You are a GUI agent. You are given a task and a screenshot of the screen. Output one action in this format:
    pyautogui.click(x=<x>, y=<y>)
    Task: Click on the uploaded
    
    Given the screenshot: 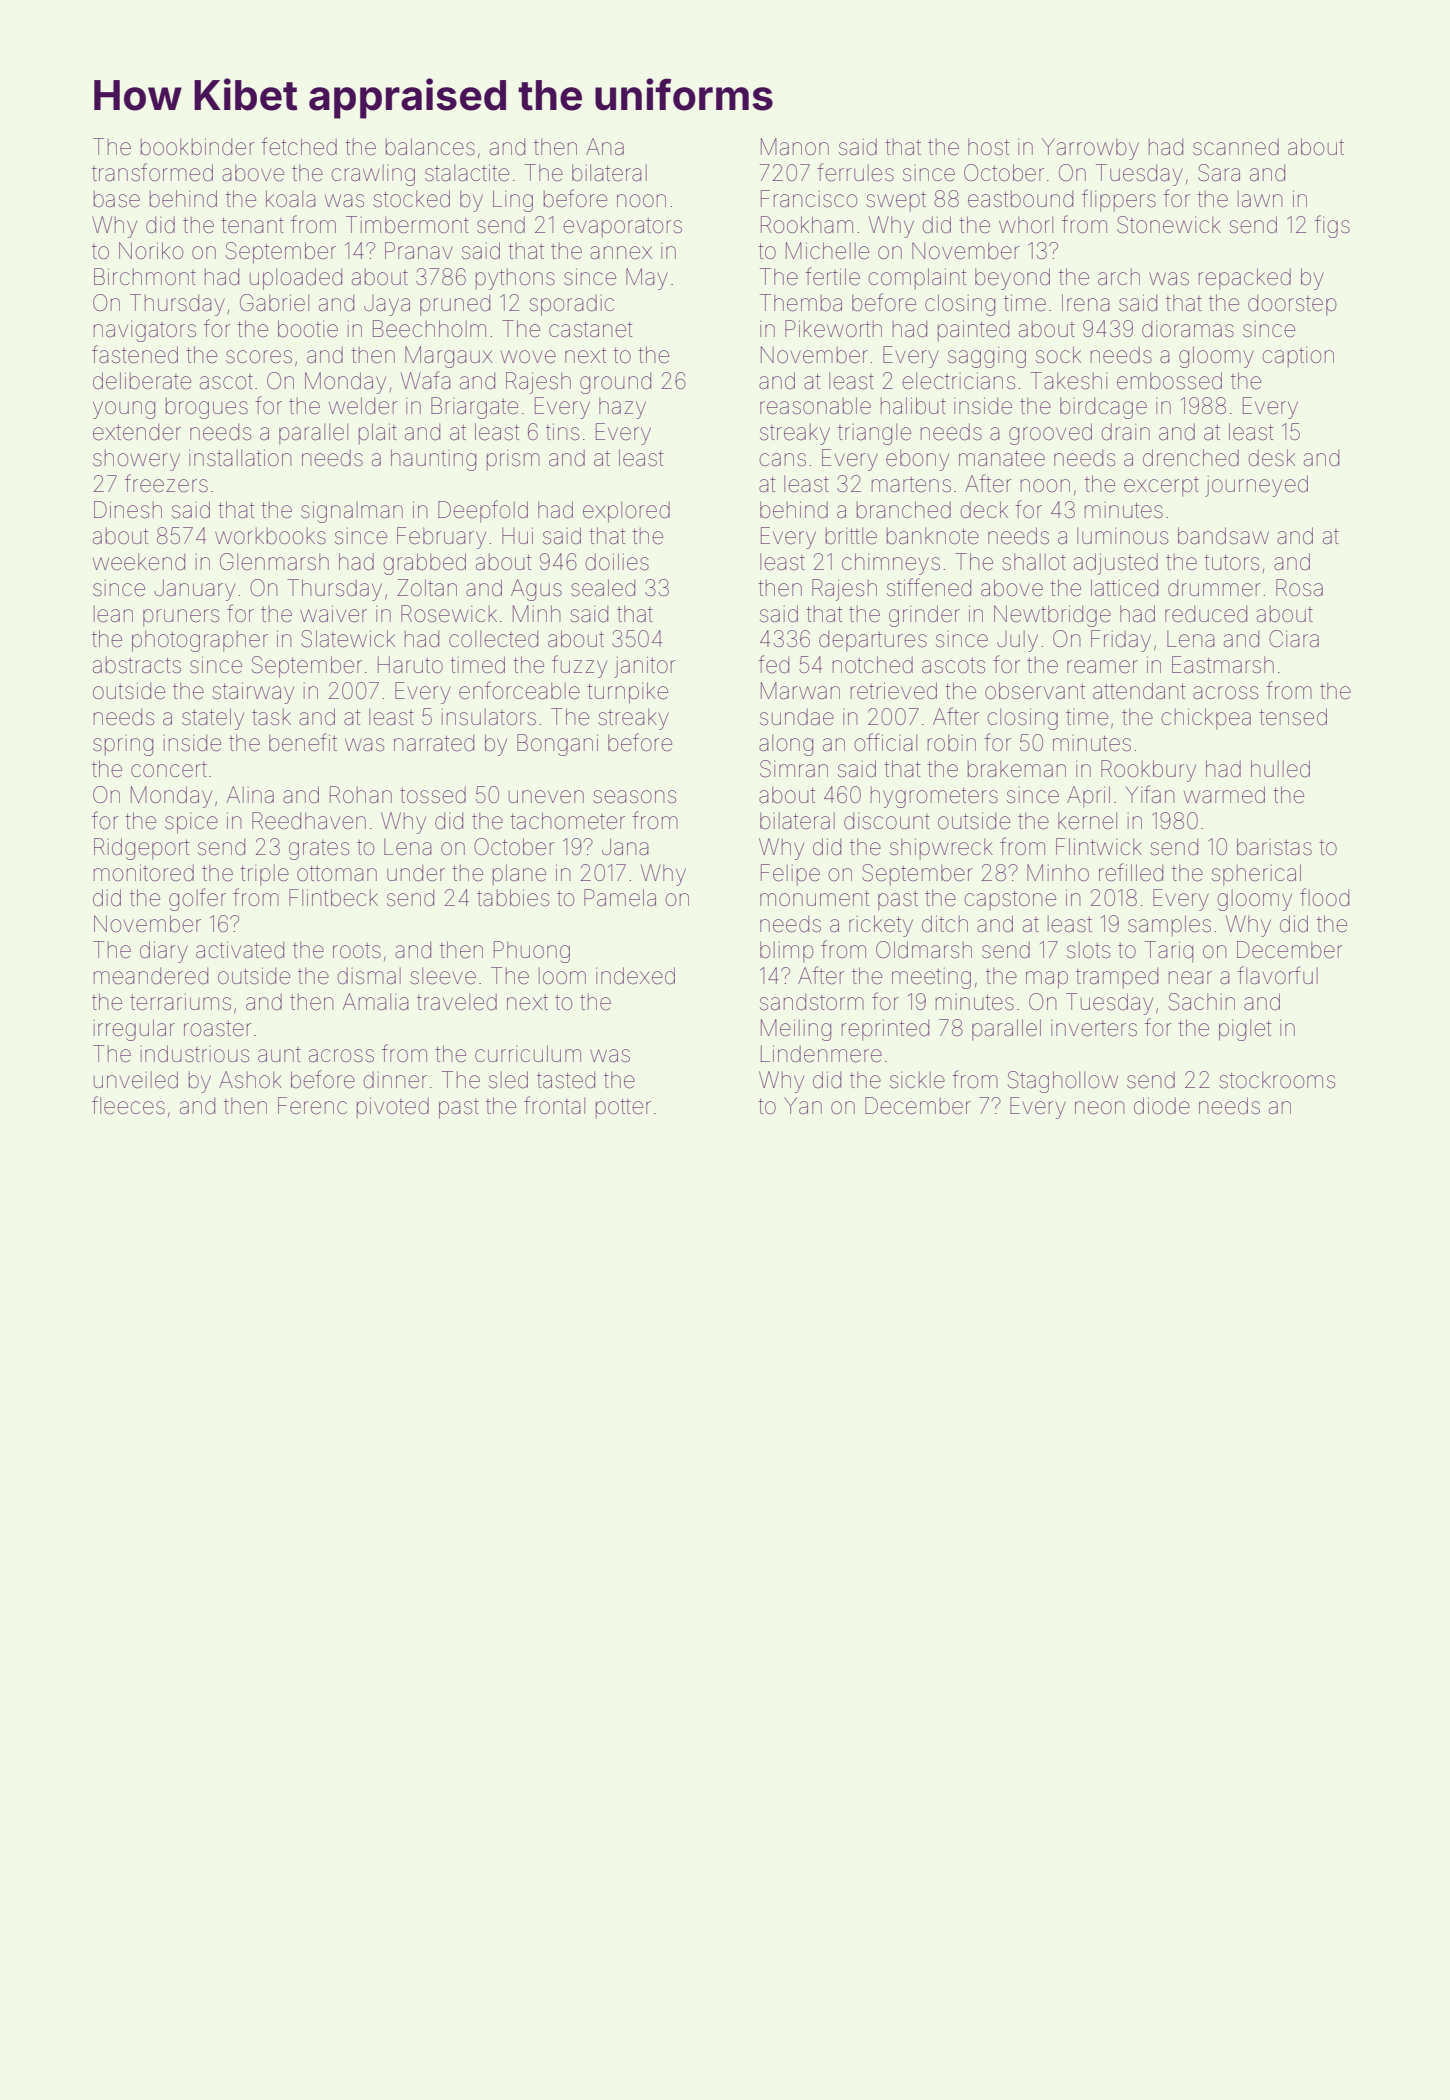 What is the action you would take?
    pyautogui.click(x=296, y=279)
